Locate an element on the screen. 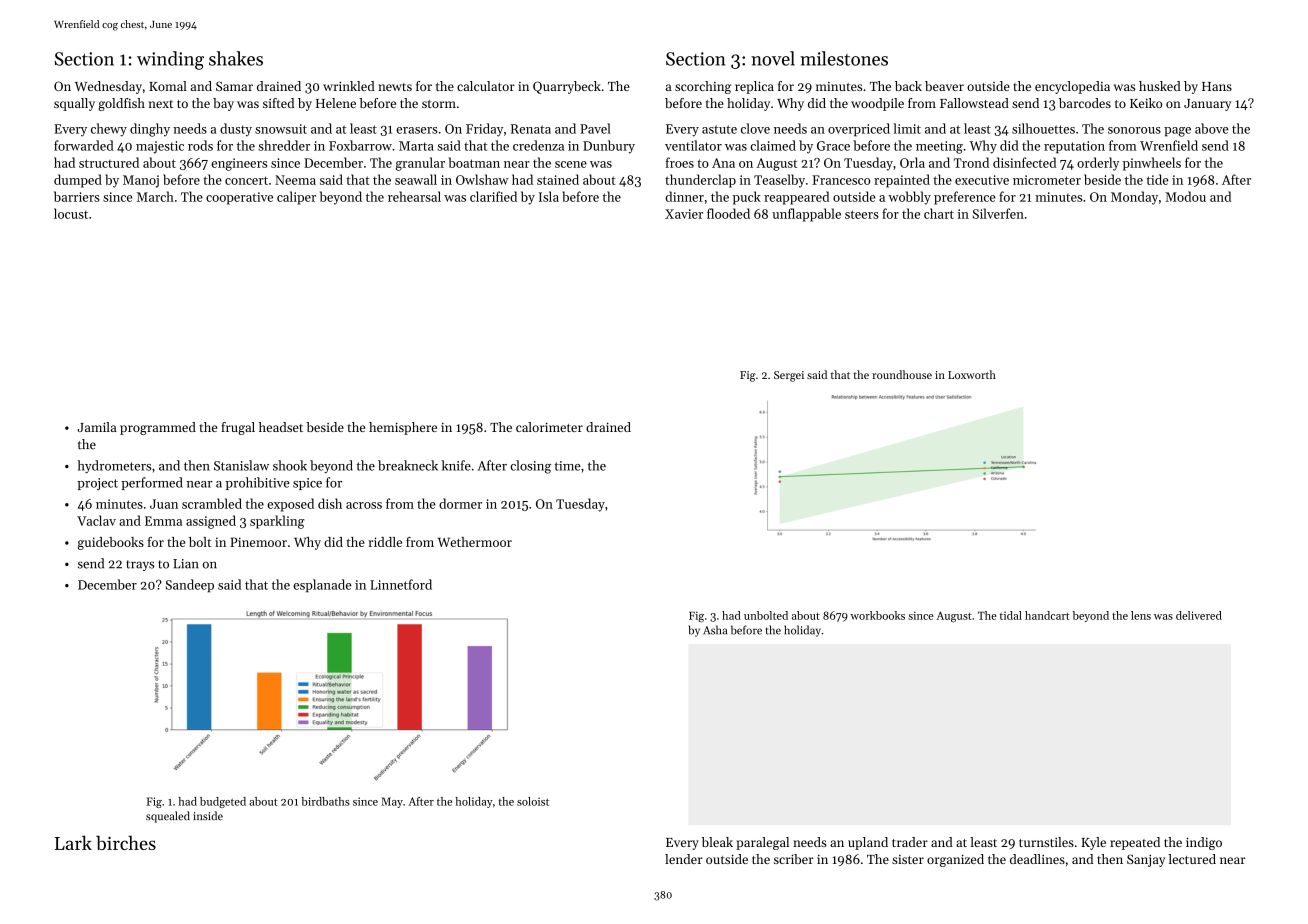 The height and width of the screenshot is (924, 1308). shakes is located at coordinates (236, 58).
